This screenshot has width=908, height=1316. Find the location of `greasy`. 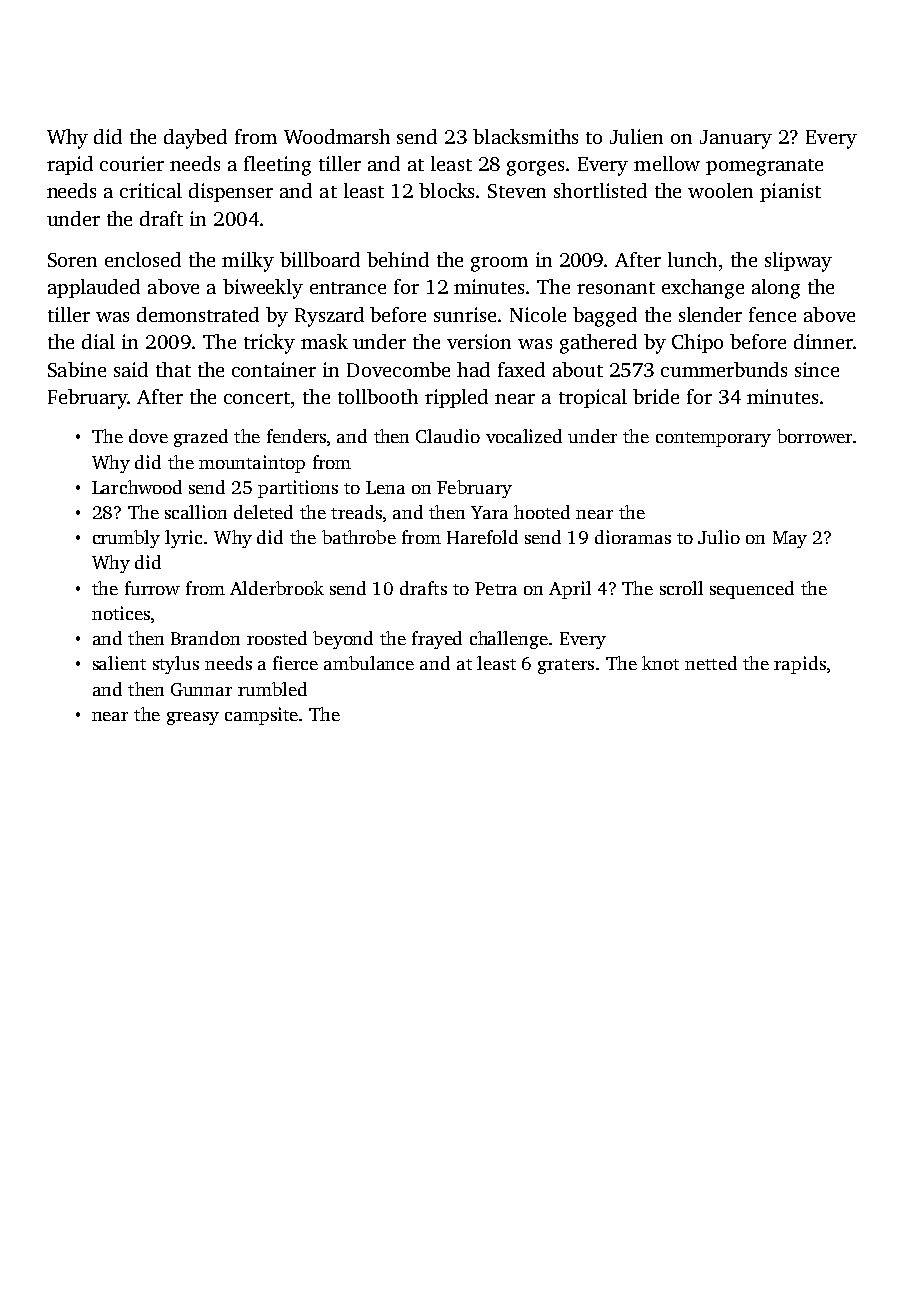

greasy is located at coordinates (193, 718).
